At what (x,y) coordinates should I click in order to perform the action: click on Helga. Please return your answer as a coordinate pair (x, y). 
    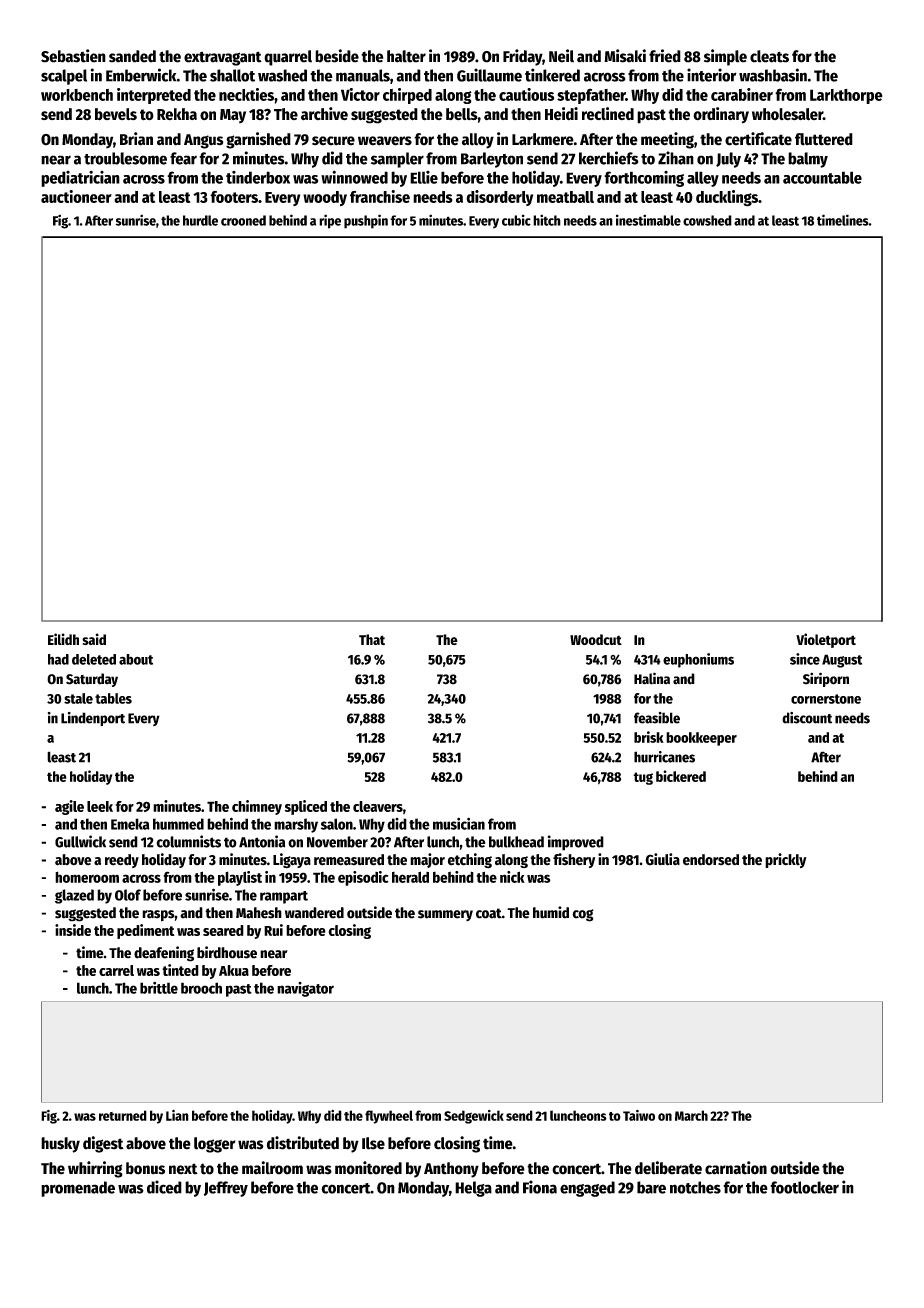
    Looking at the image, I should click on (473, 1189).
